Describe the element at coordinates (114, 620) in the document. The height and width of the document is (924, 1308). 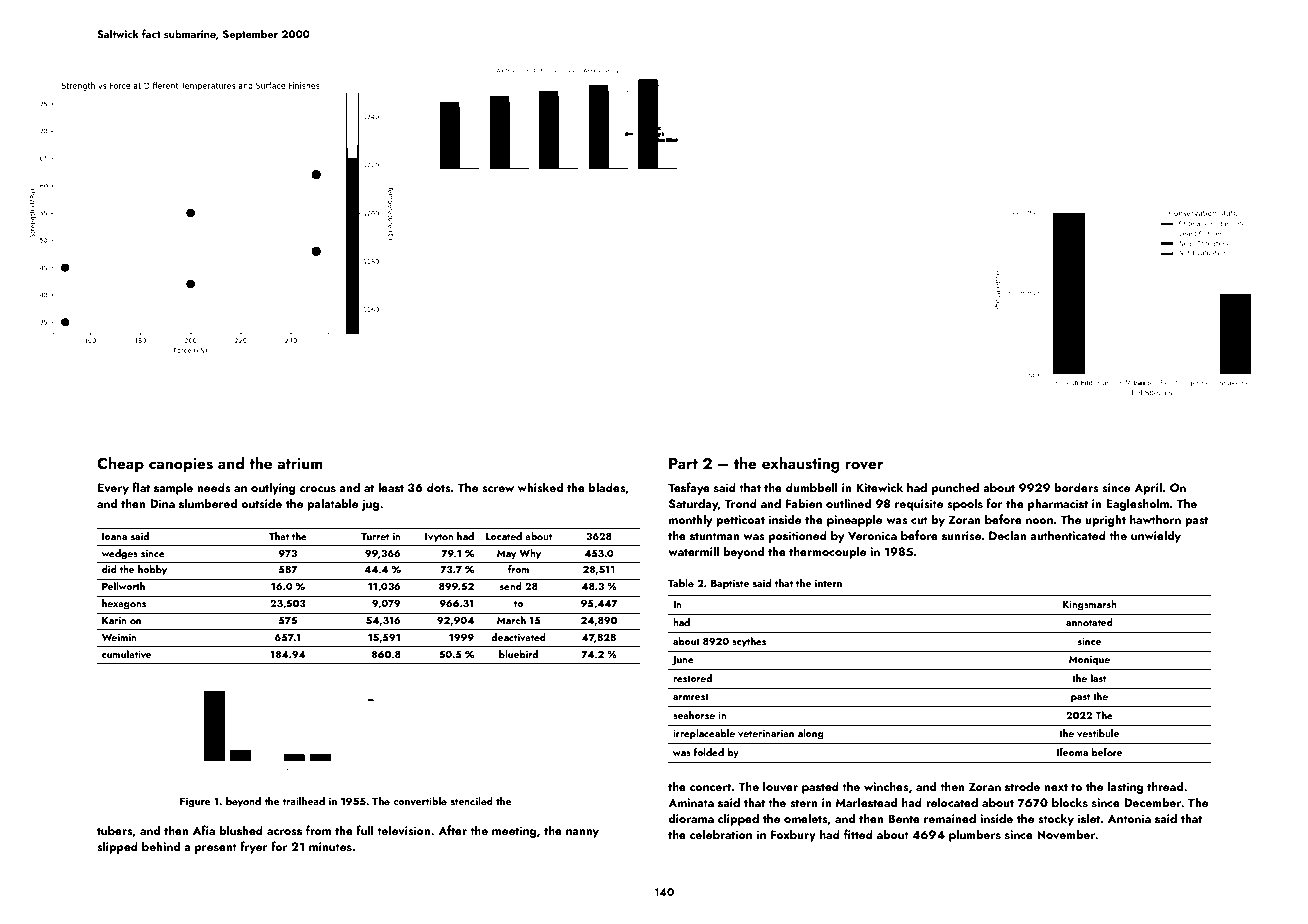
I see `Karin` at that location.
